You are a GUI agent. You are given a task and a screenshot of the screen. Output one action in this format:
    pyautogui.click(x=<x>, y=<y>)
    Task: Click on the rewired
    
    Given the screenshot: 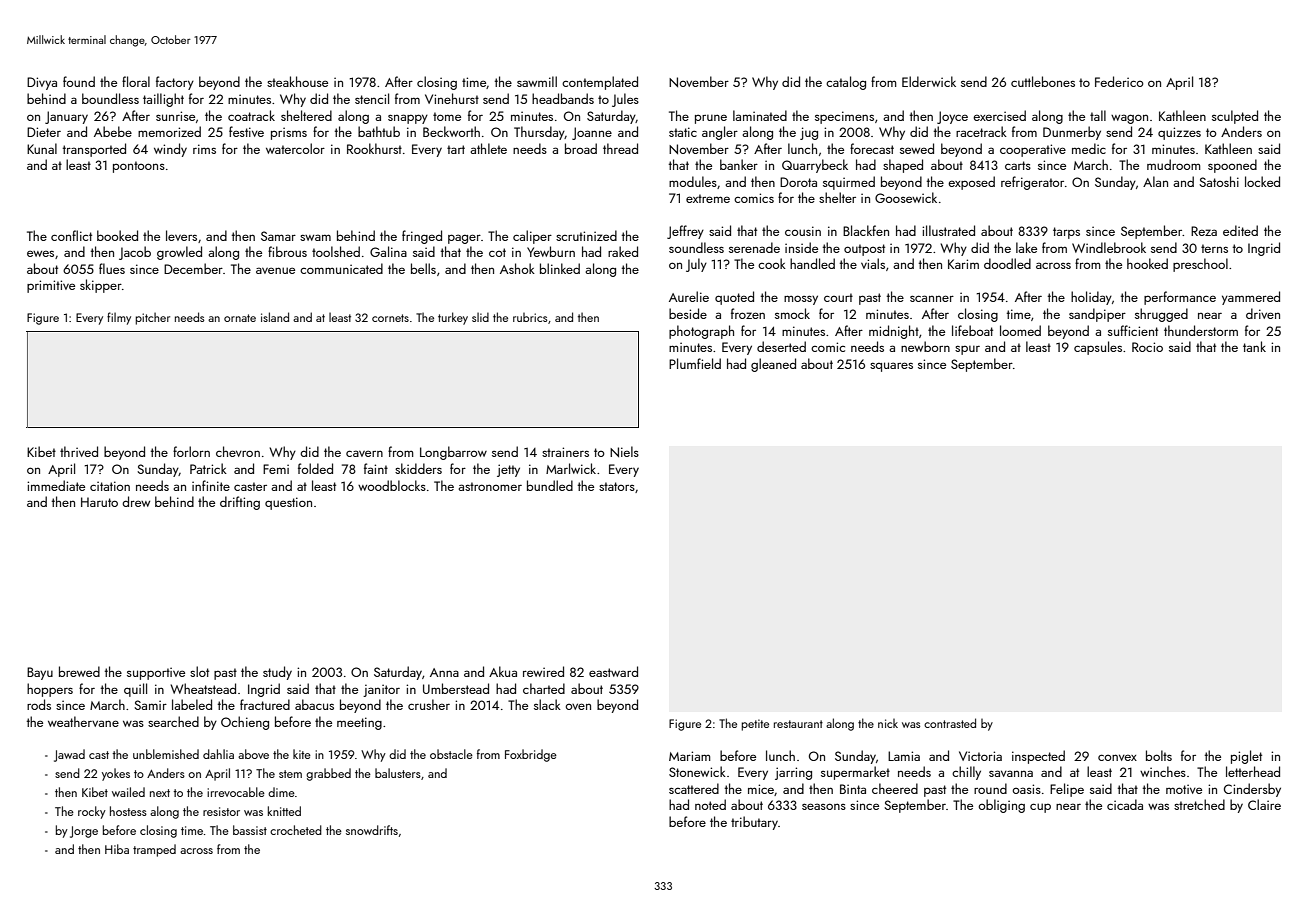 What is the action you would take?
    pyautogui.click(x=543, y=671)
